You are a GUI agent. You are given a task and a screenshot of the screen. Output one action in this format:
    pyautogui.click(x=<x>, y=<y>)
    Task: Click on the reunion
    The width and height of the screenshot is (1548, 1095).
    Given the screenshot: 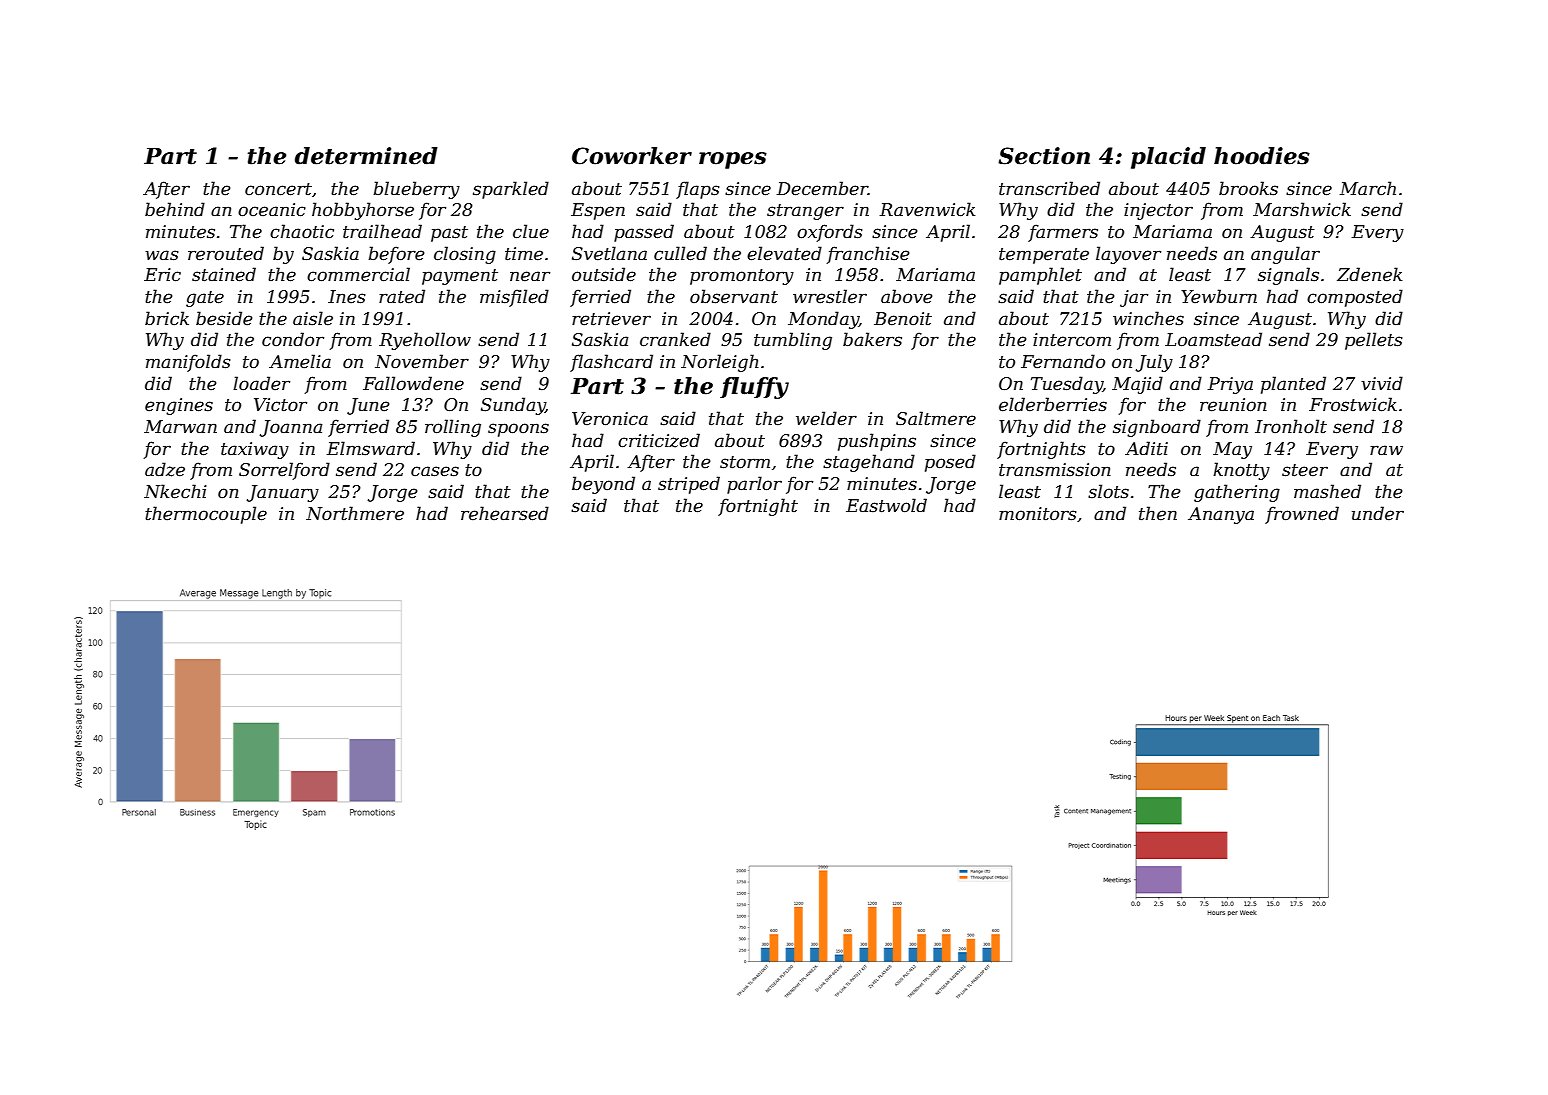 What is the action you would take?
    pyautogui.click(x=1233, y=405)
